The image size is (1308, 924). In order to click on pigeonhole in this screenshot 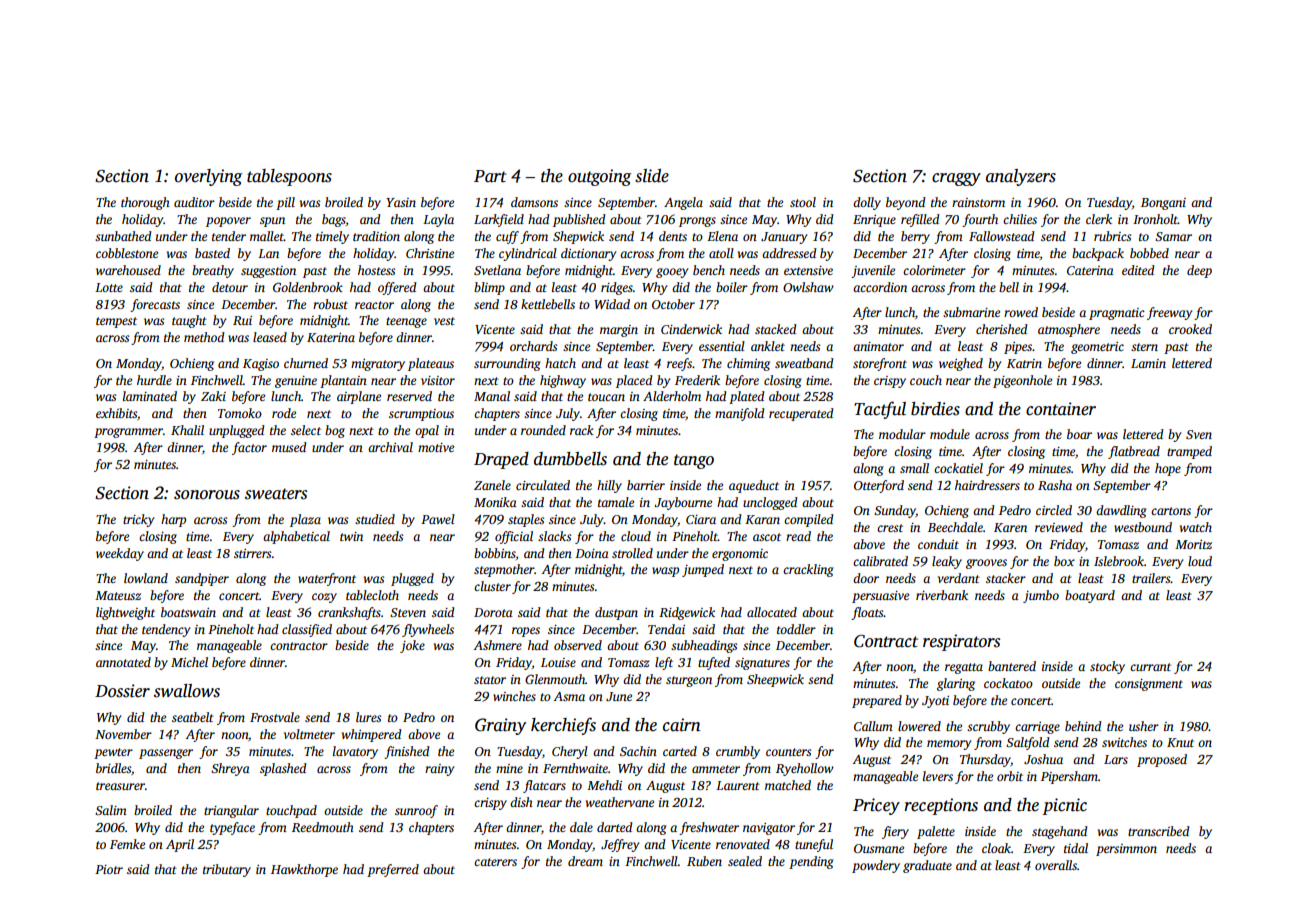, I will do `click(1022, 381)`.
